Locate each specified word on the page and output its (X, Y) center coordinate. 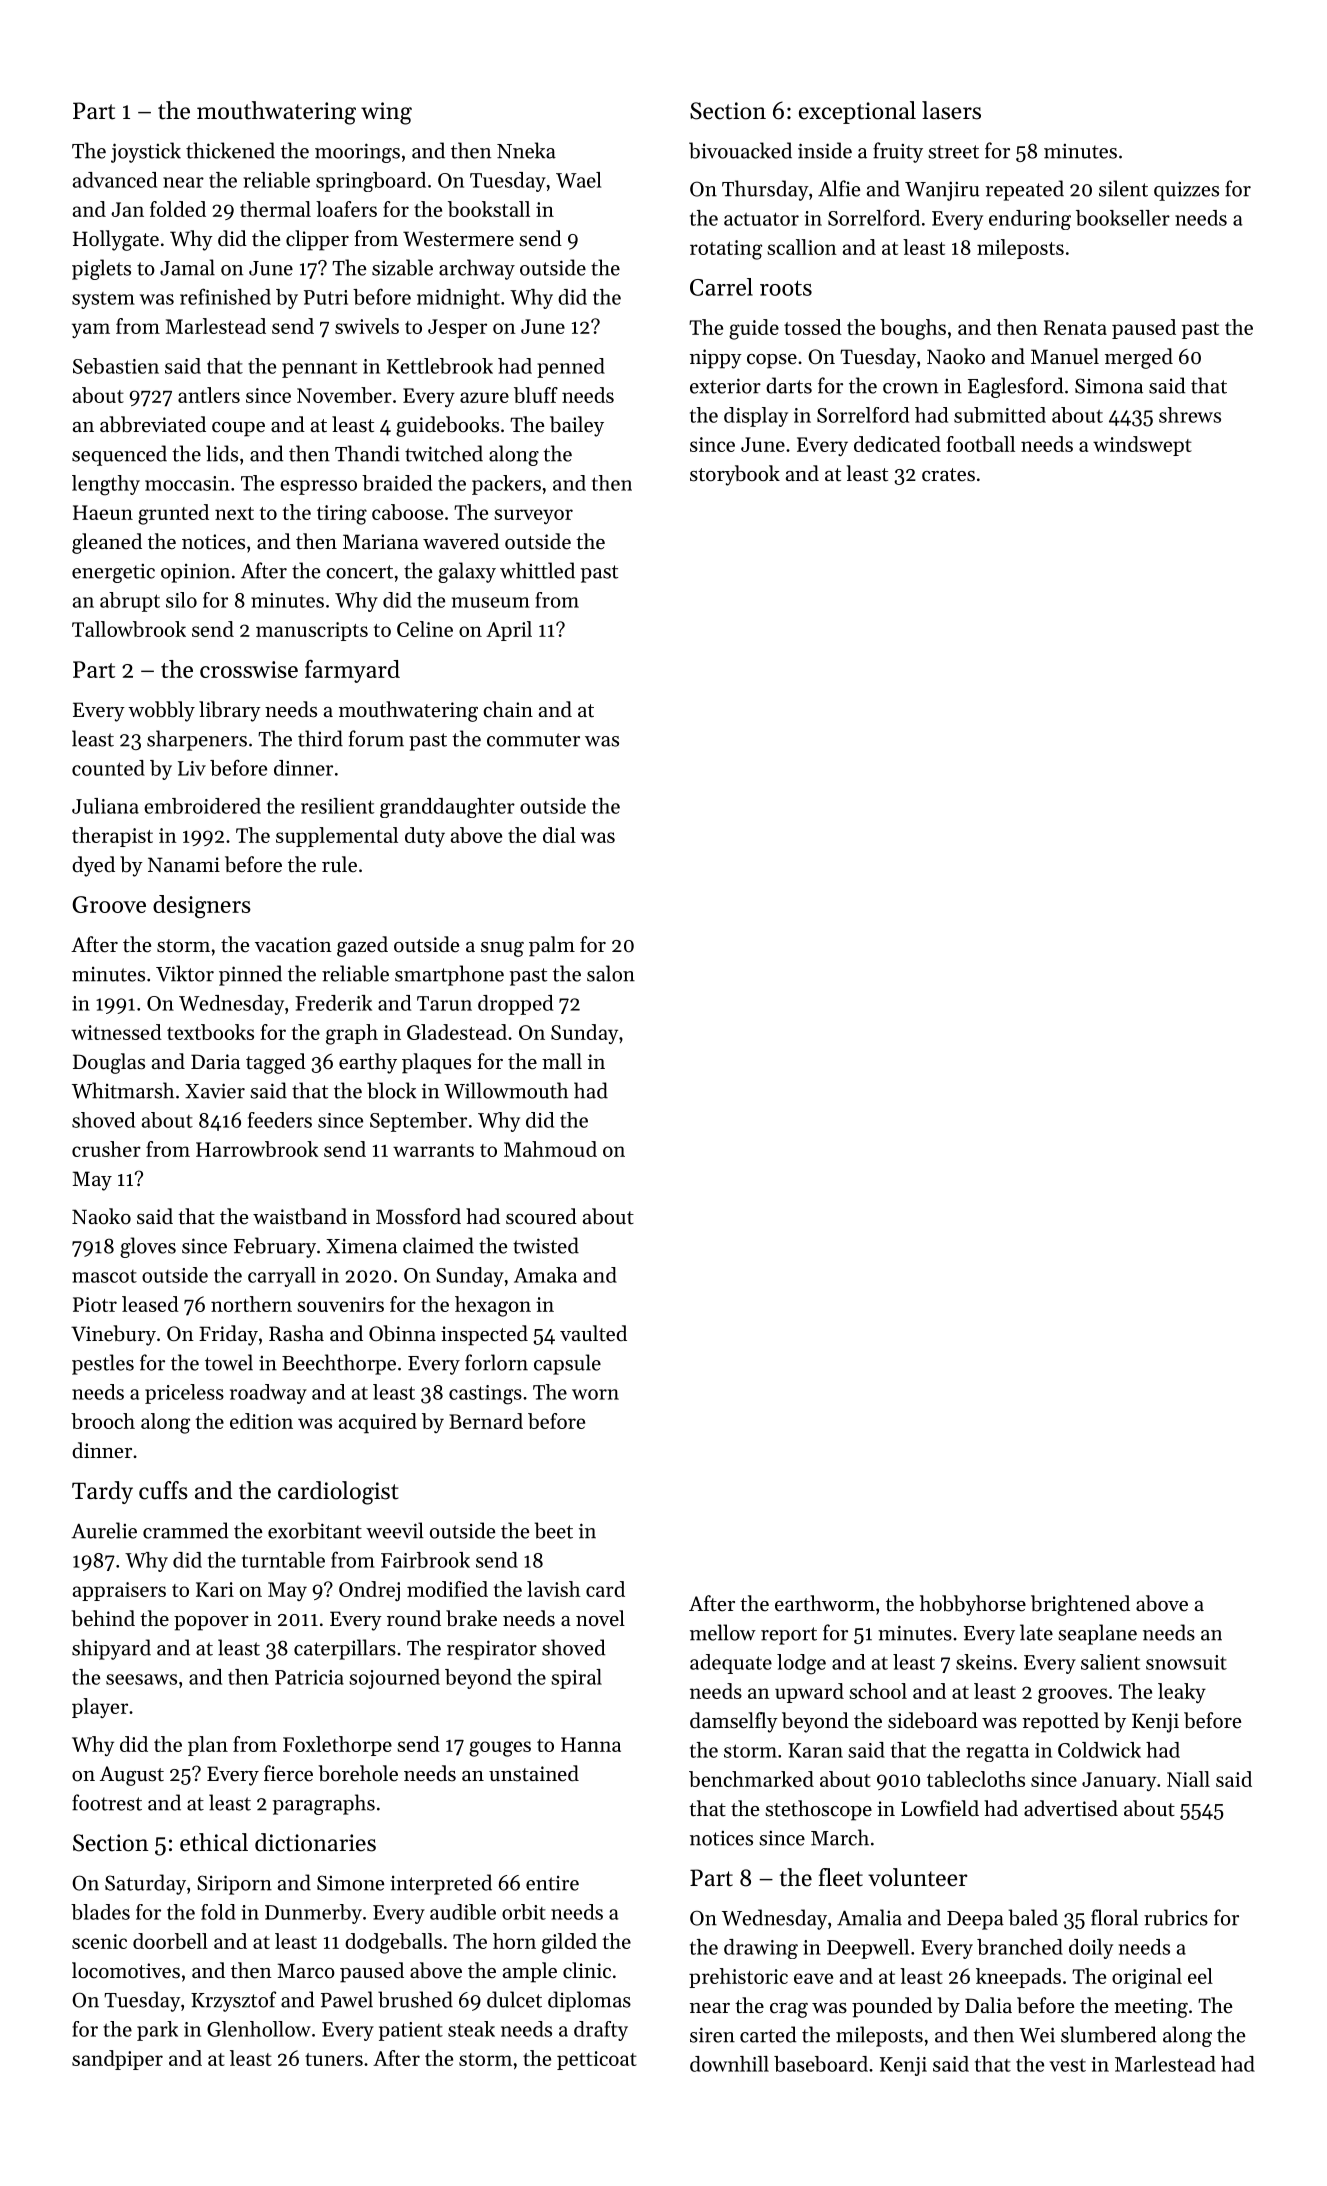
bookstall (489, 209)
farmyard (352, 671)
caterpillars (345, 1649)
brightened (1080, 1605)
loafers (346, 209)
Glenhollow (259, 2029)
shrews (1190, 415)
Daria (215, 1061)
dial (559, 835)
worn (595, 1394)
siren (712, 2035)
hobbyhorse (973, 1605)
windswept (1142, 446)
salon (611, 973)
